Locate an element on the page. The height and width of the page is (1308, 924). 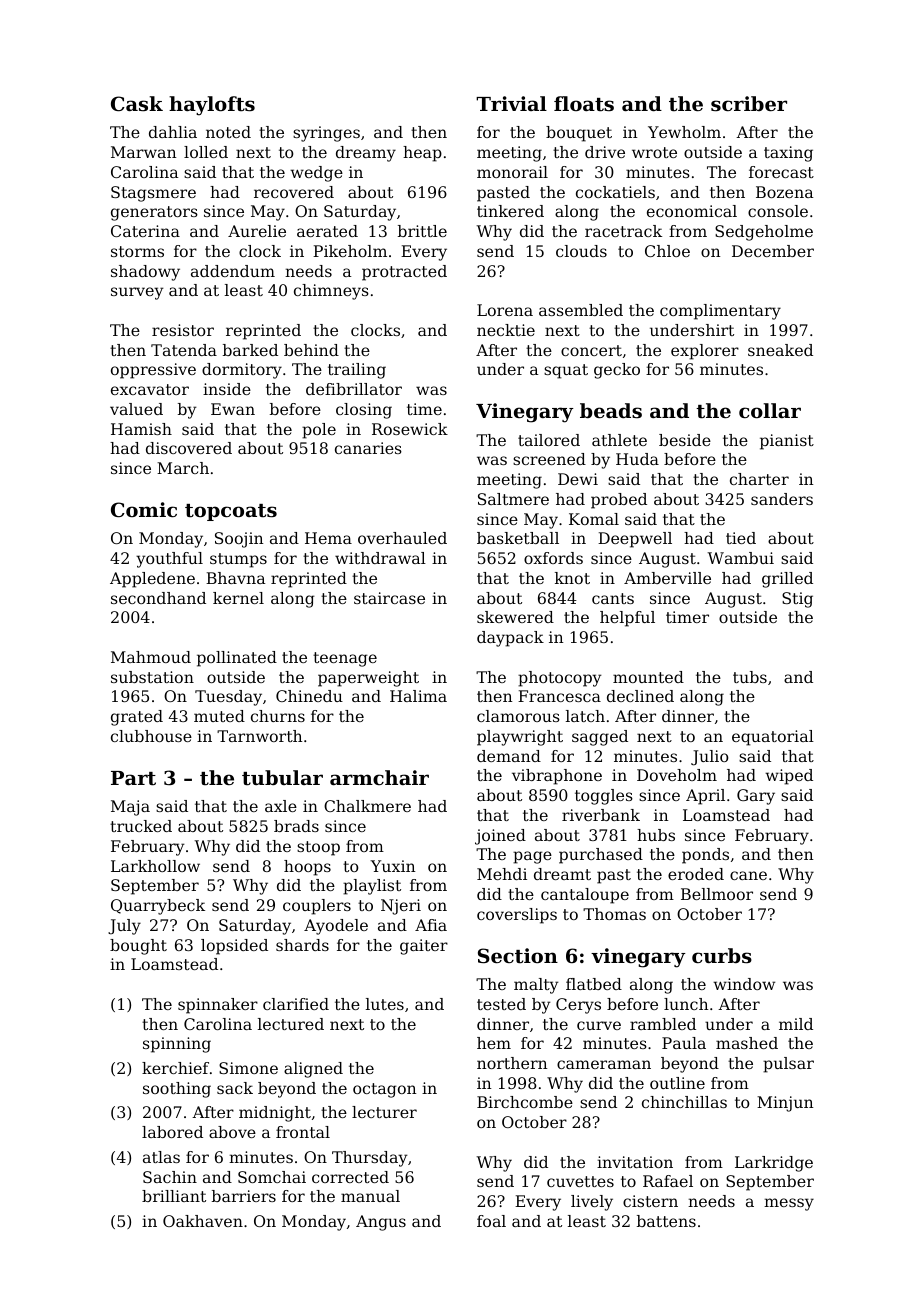
clouds is located at coordinates (581, 251).
